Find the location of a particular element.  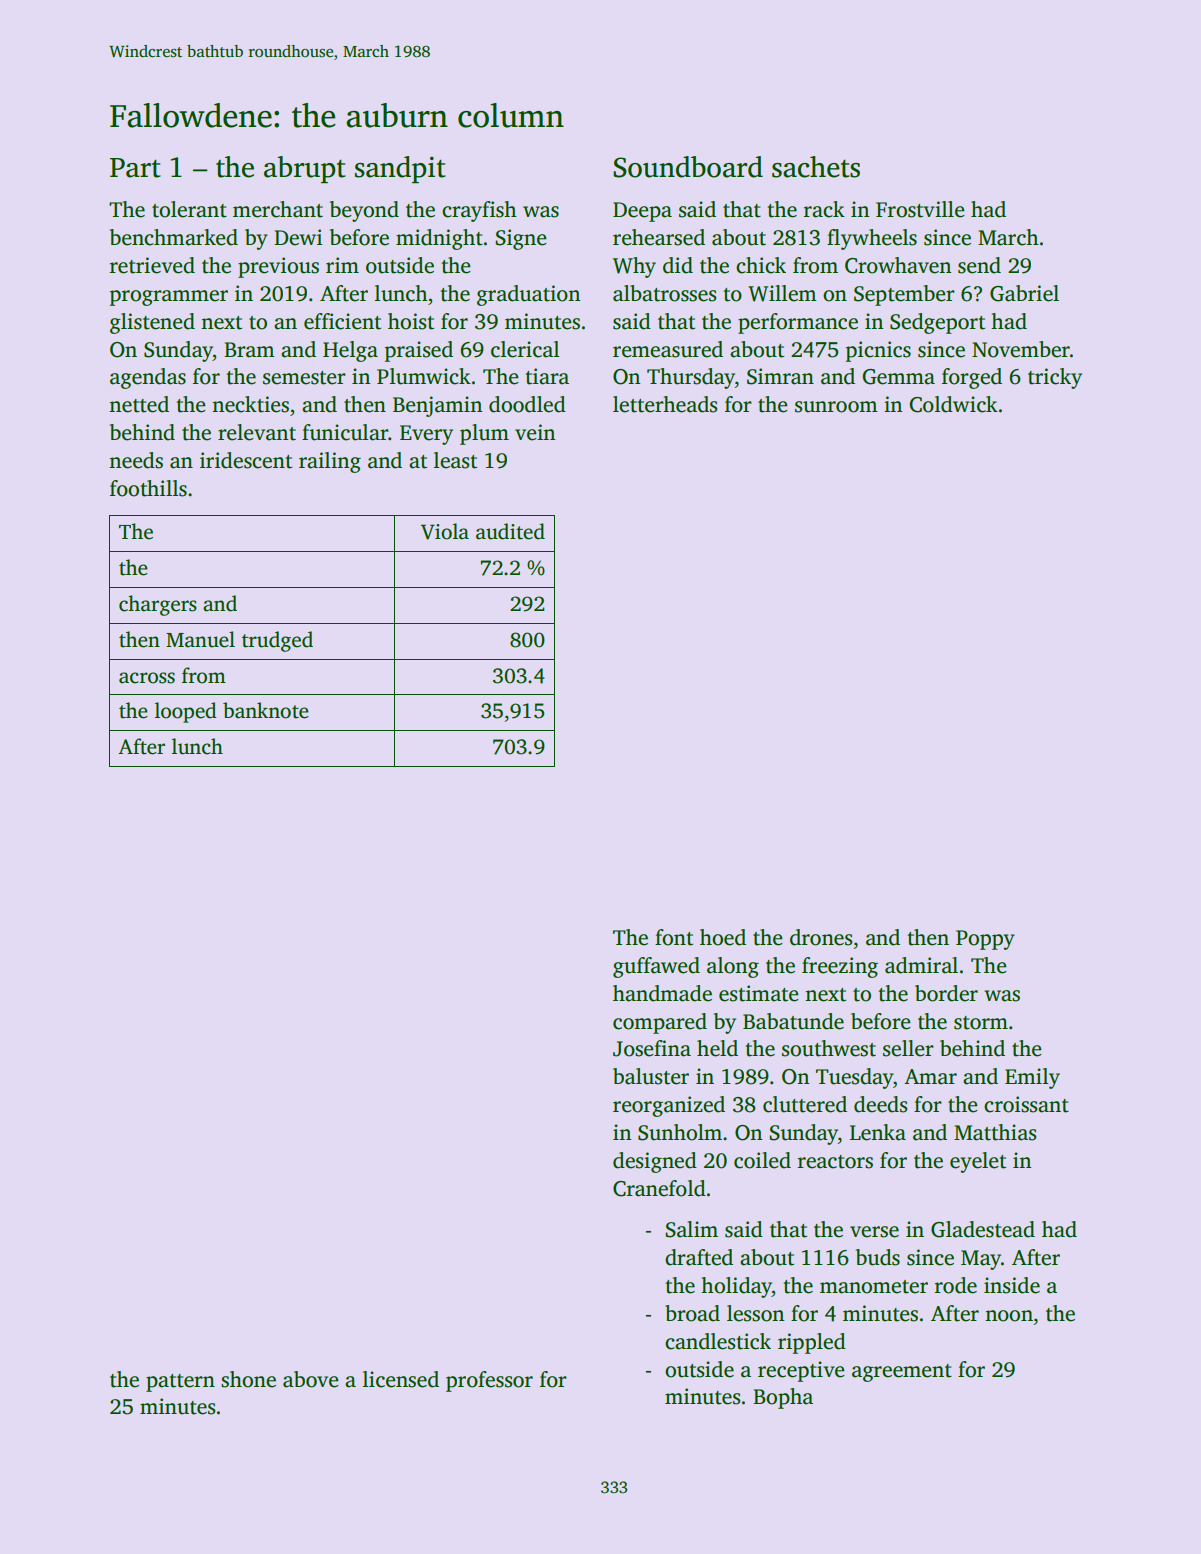

agreement is located at coordinates (902, 1373).
